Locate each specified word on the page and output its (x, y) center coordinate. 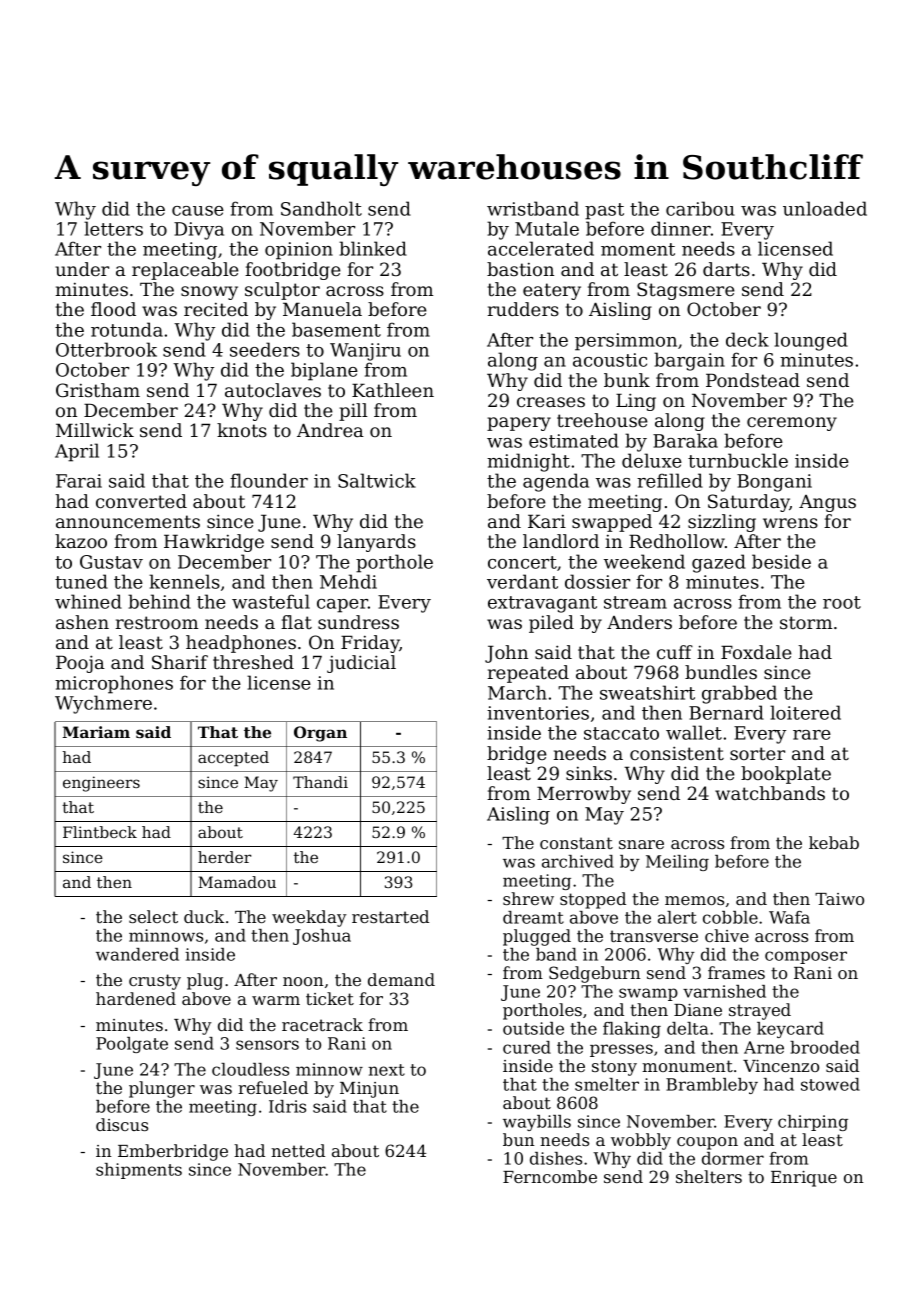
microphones (114, 684)
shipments (139, 1171)
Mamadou (237, 882)
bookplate (786, 775)
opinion (299, 251)
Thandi (320, 782)
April (77, 452)
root (842, 602)
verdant (522, 581)
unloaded (825, 208)
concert (522, 562)
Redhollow (677, 541)
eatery (552, 291)
